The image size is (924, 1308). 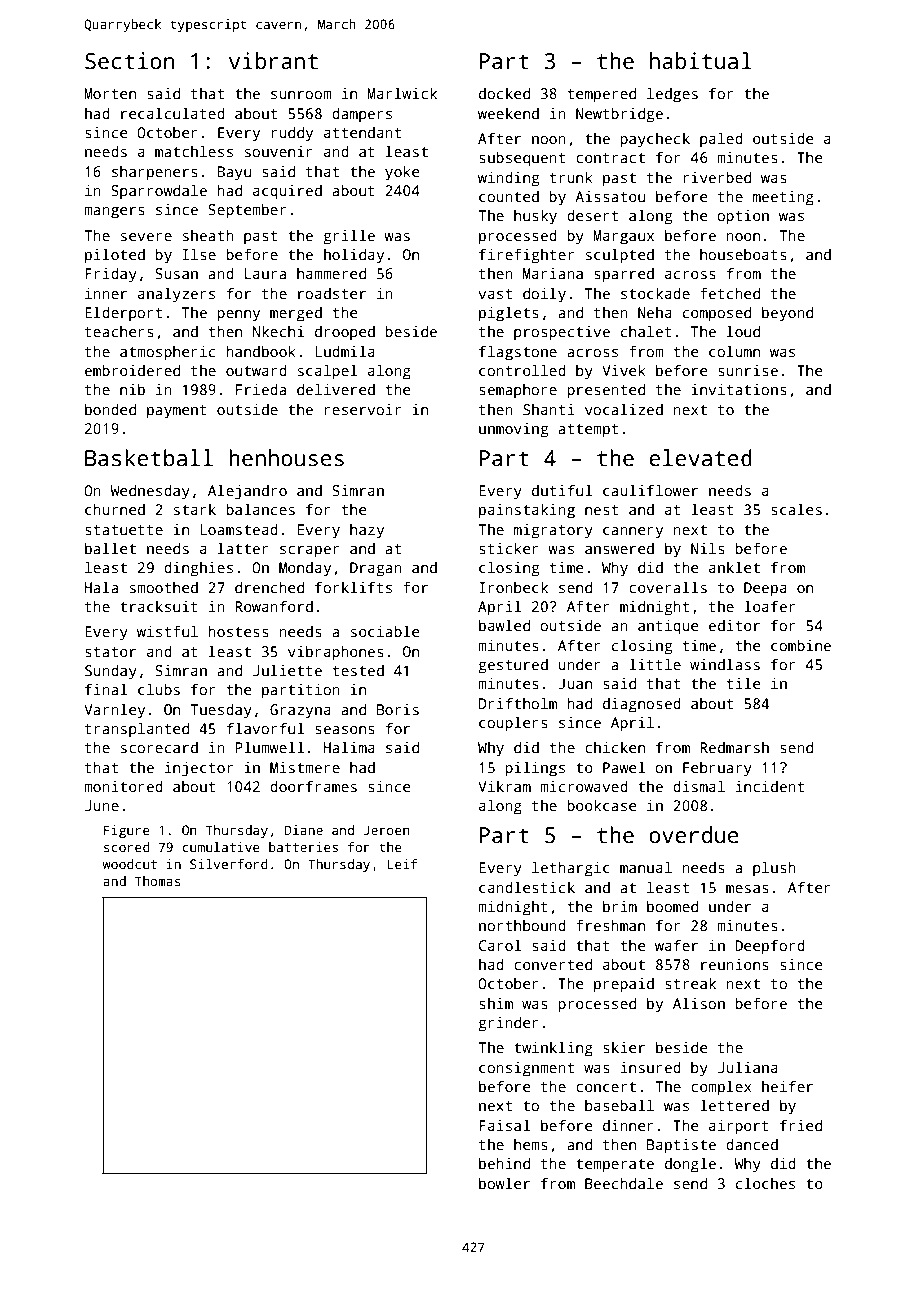 What do you see at coordinates (358, 670) in the document?
I see `tested` at bounding box center [358, 670].
